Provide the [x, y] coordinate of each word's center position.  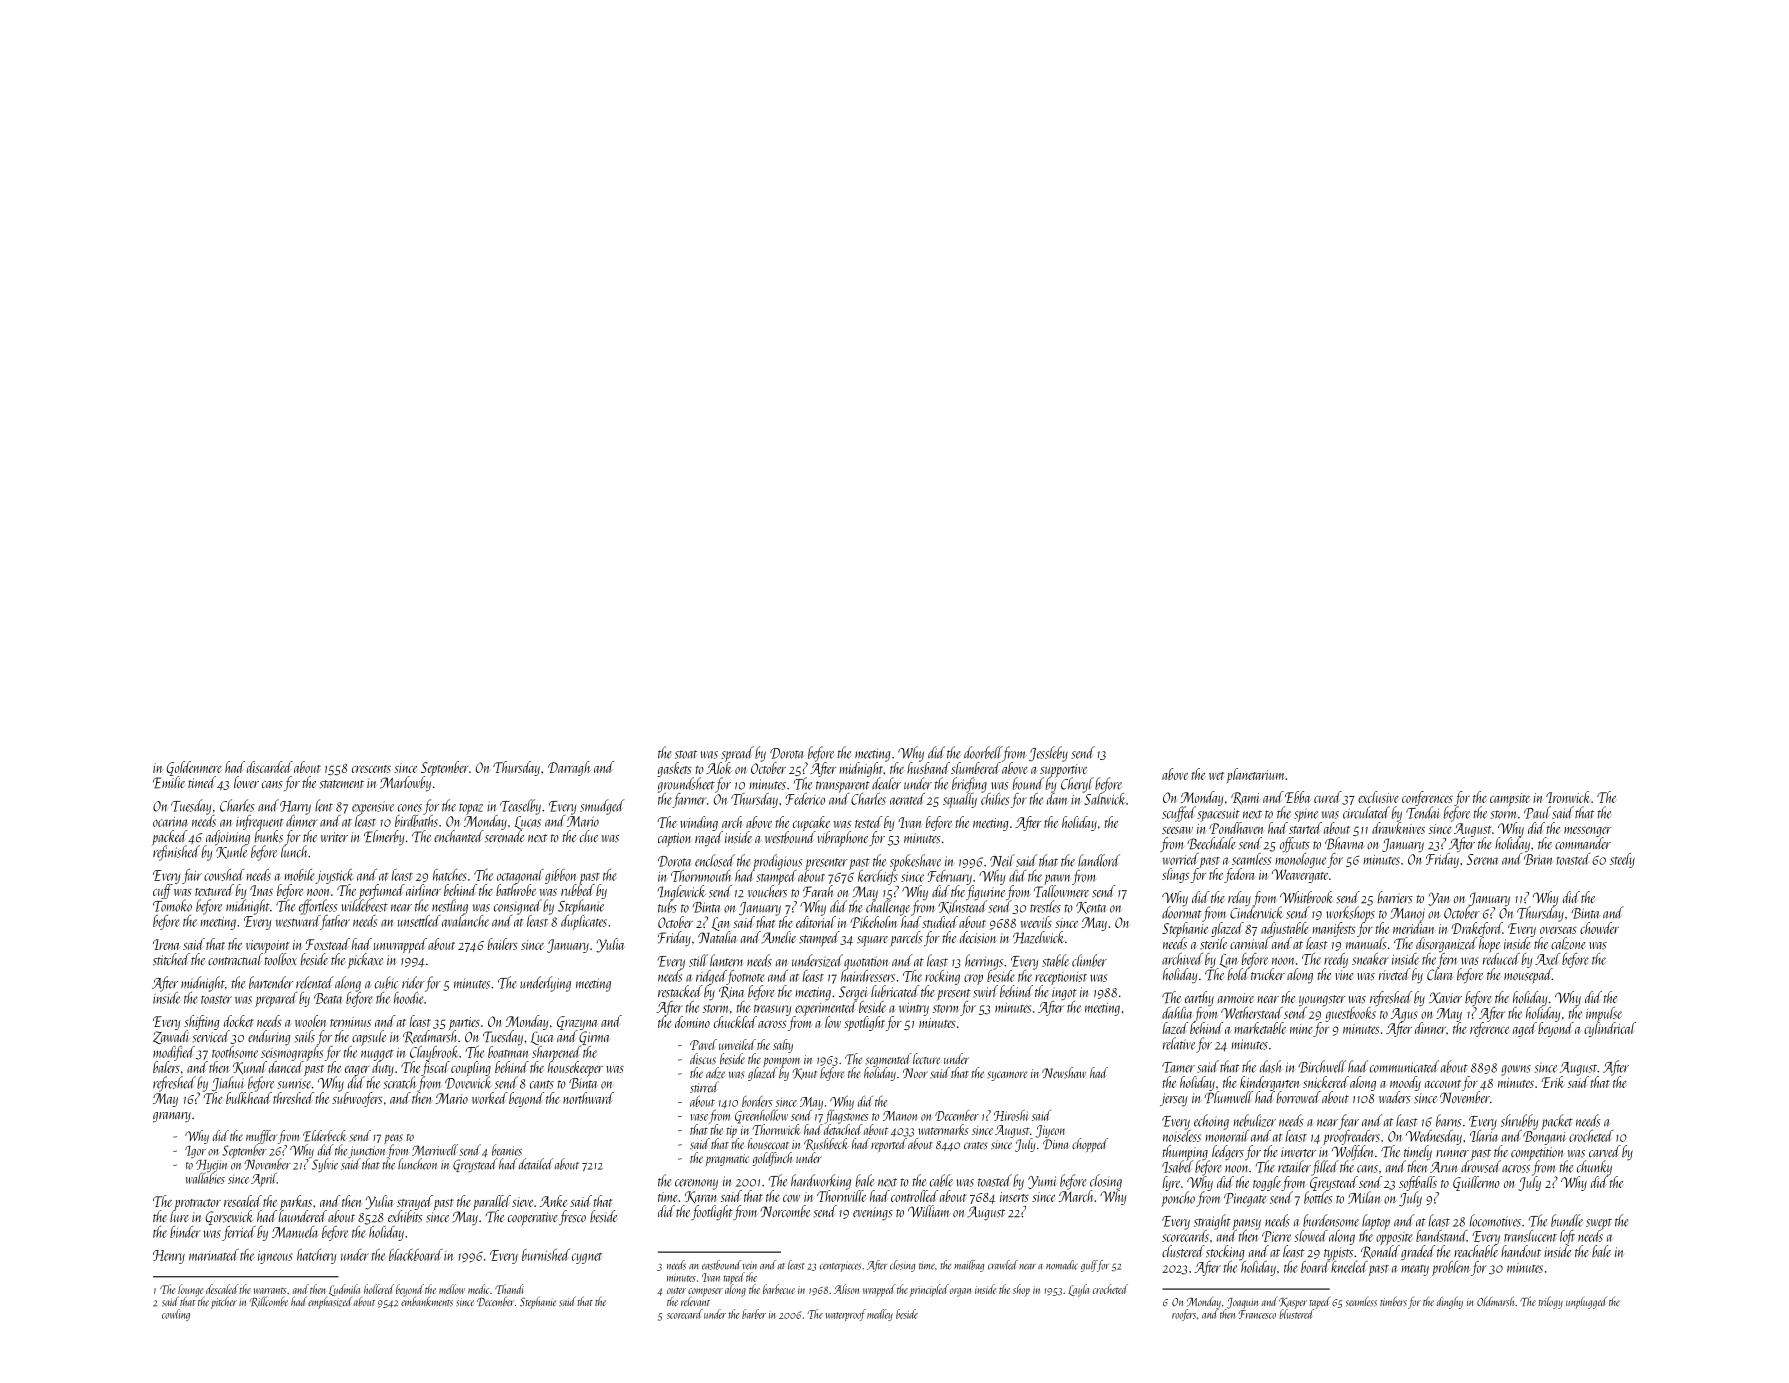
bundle [1567, 1220]
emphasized [330, 1302]
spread [737, 754]
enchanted [459, 836]
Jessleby [1048, 754]
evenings [873, 1214]
